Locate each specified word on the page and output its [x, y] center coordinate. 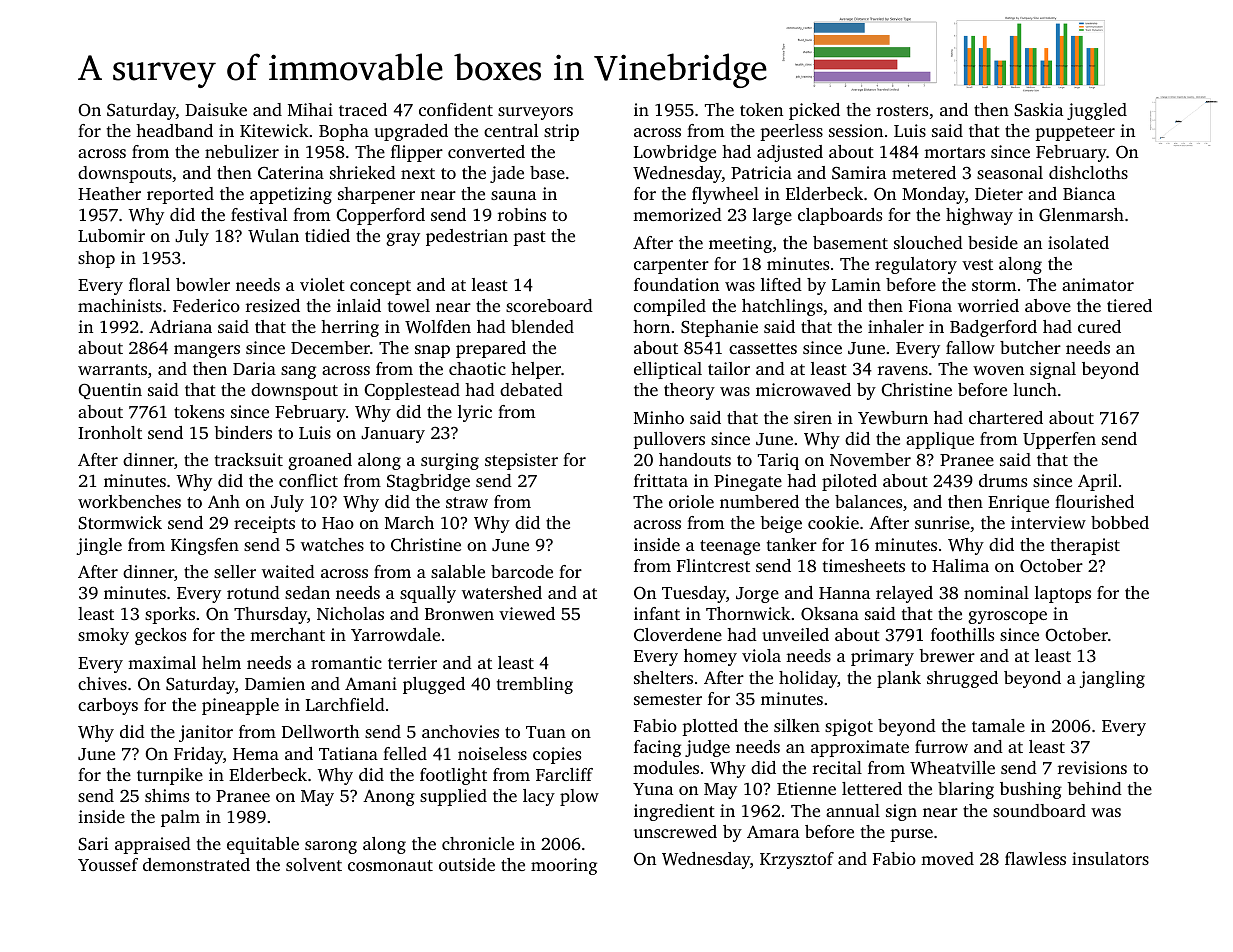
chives [102, 683]
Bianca [1089, 193]
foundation [676, 284]
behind [1094, 788]
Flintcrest [713, 565]
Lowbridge [675, 153]
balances [868, 501]
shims [167, 795]
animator [1098, 284]
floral [149, 284]
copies [557, 755]
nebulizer [242, 151]
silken [797, 725]
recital [837, 767]
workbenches [129, 501]
